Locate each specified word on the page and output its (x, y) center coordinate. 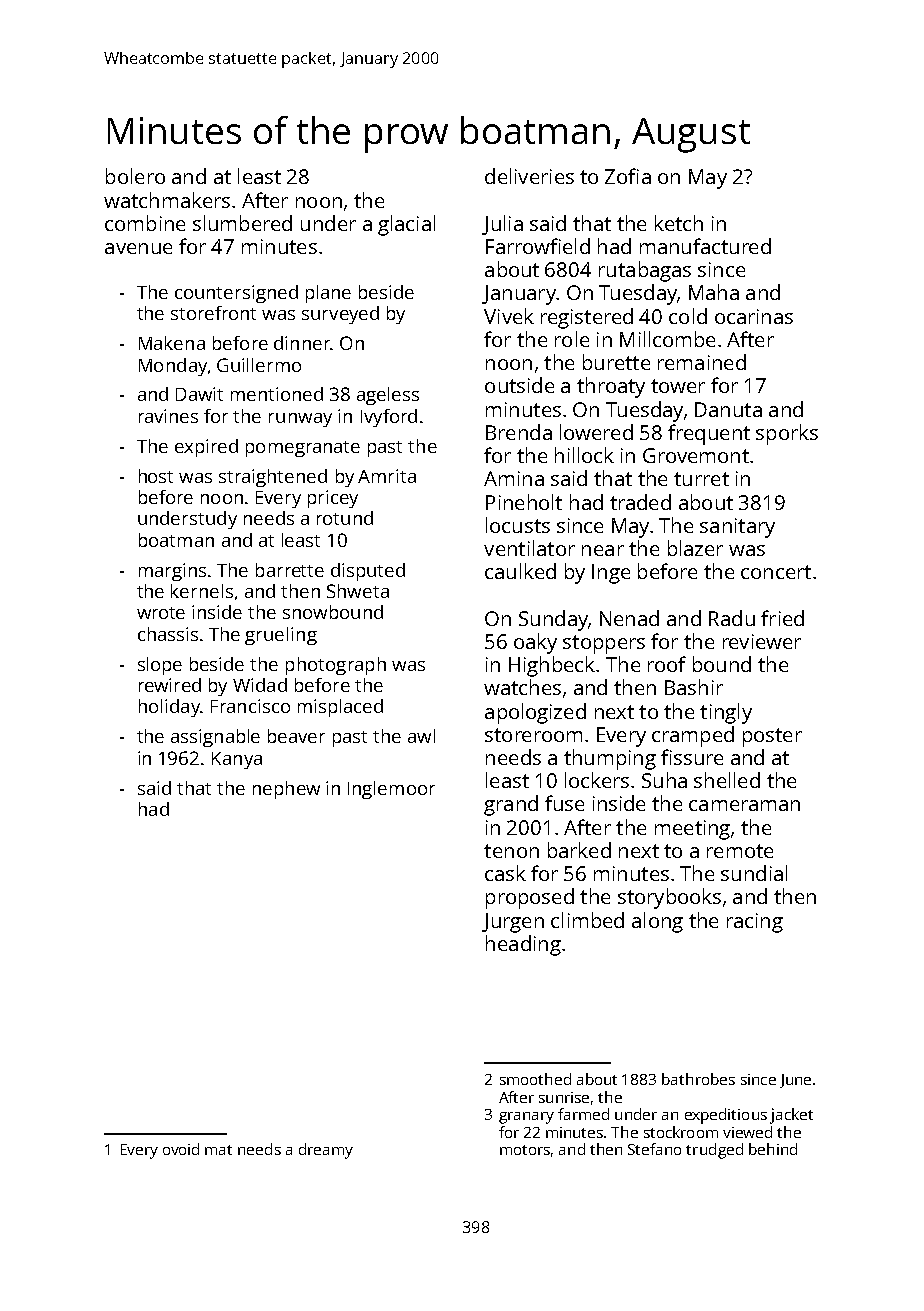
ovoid (181, 1149)
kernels (202, 591)
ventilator (529, 548)
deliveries (529, 176)
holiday (169, 708)
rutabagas (645, 271)
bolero (135, 176)
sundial (754, 873)
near (603, 550)
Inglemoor (391, 790)
